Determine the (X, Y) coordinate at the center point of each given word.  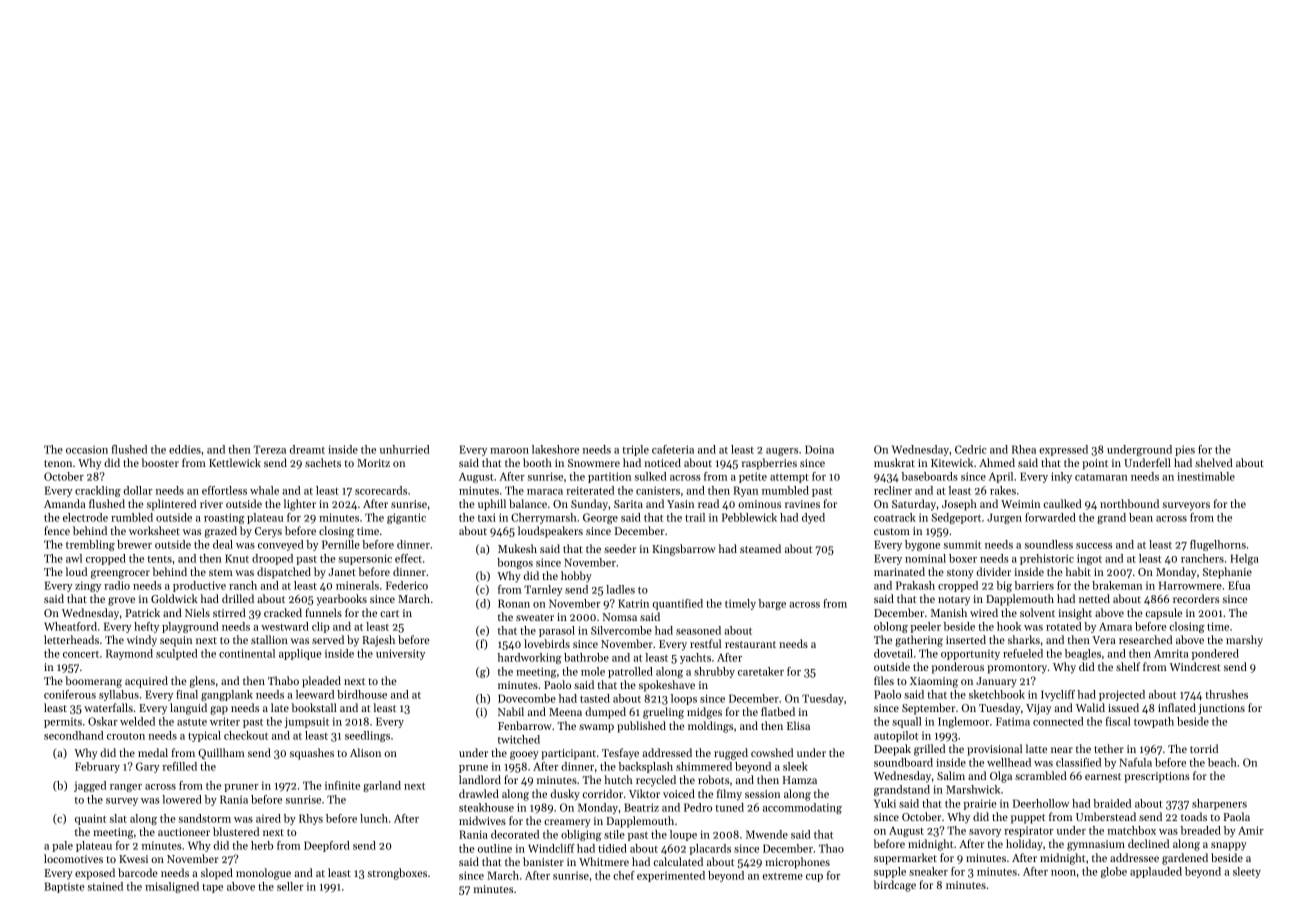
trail (695, 517)
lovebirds (547, 643)
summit (962, 544)
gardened (1185, 859)
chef (624, 875)
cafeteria (673, 449)
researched (1145, 639)
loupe (683, 835)
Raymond (129, 654)
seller (290, 886)
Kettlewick (235, 462)
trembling (90, 545)
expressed (1063, 450)
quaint (90, 819)
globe (1114, 872)
